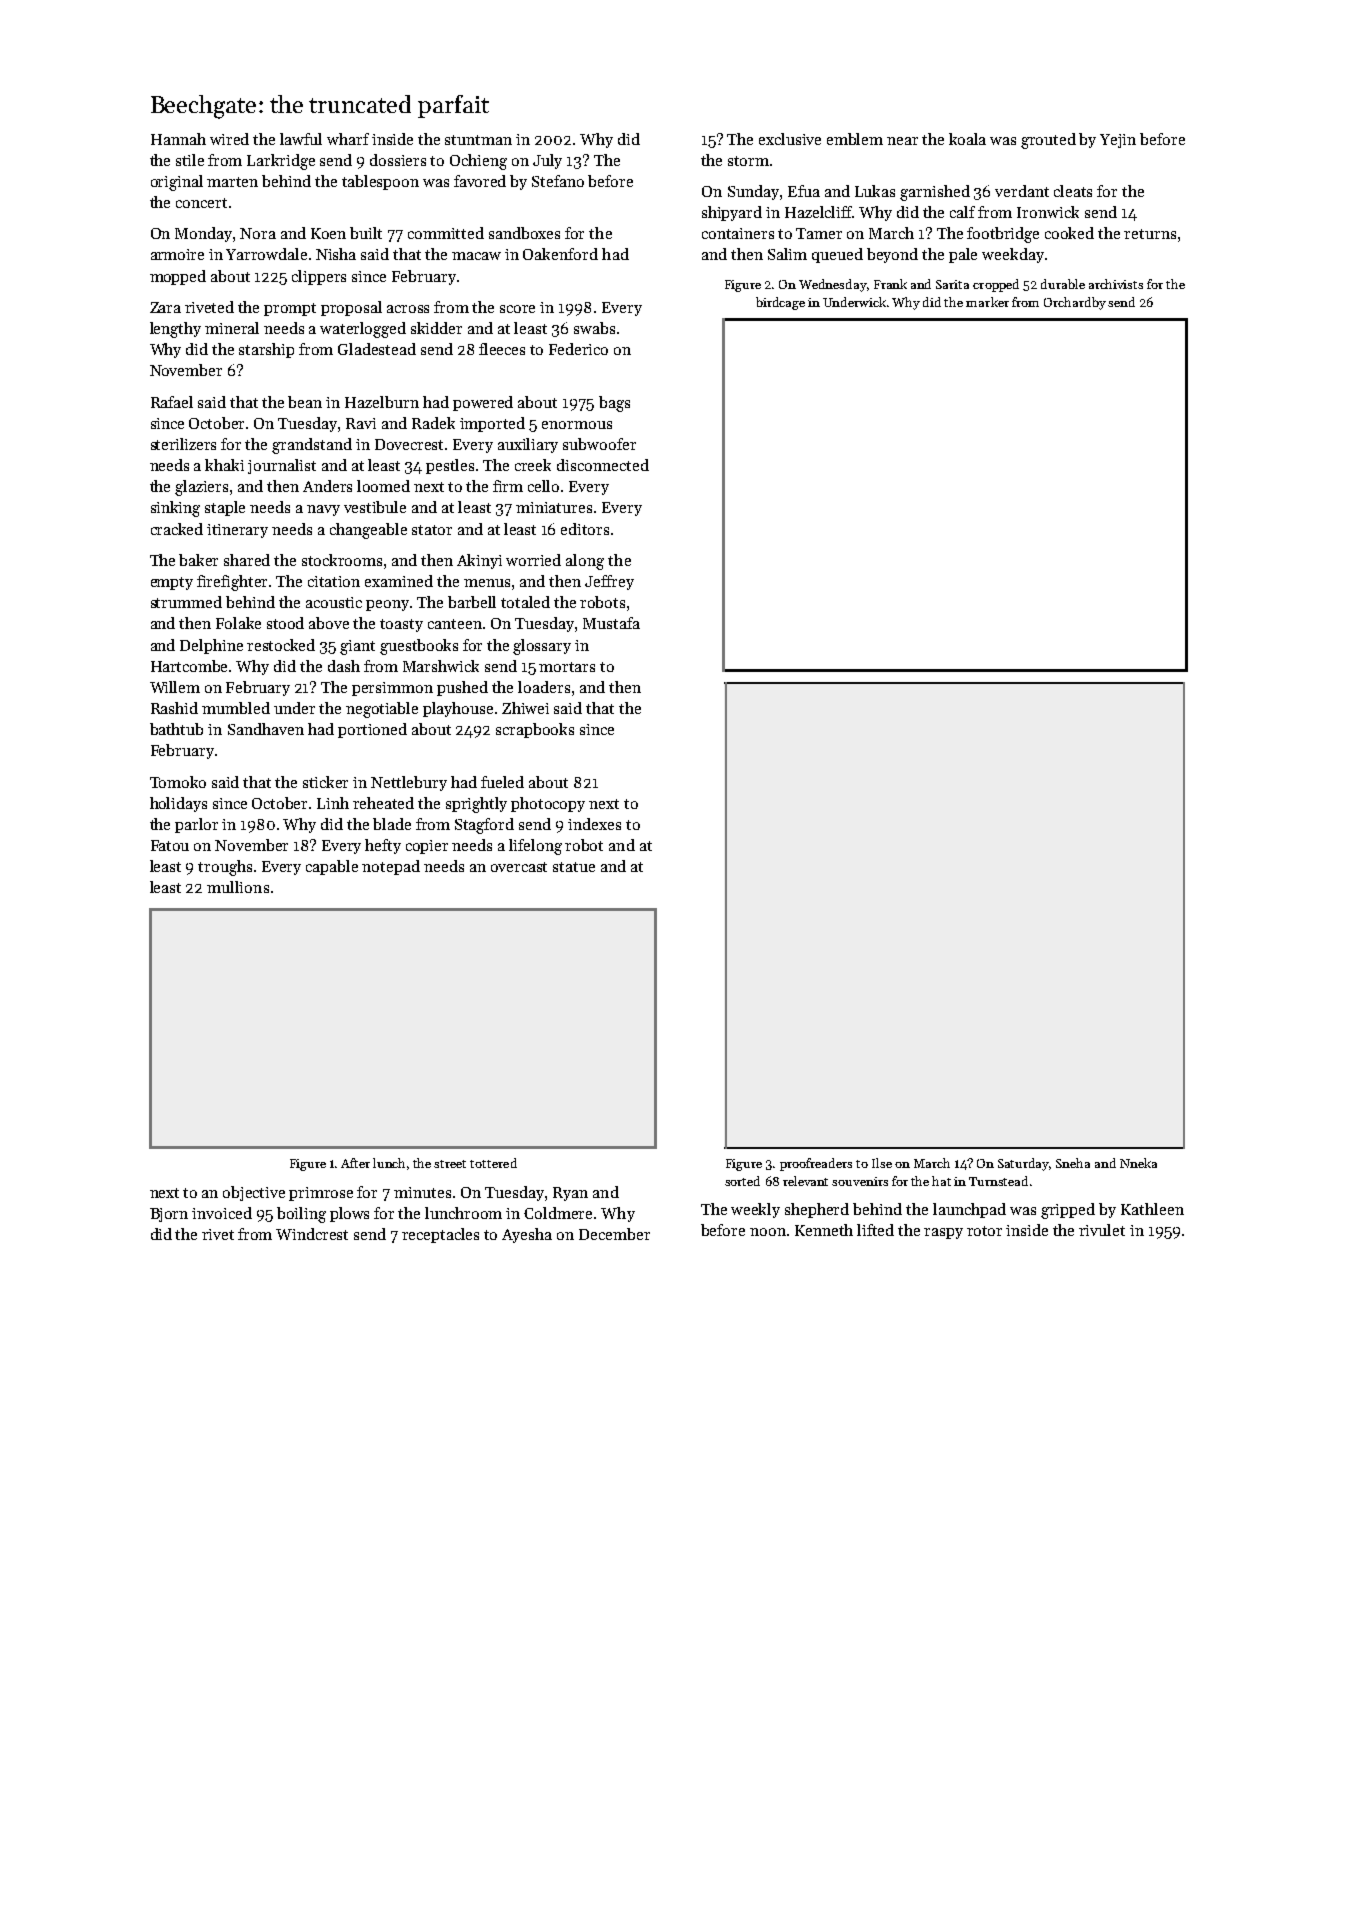  What do you see at coordinates (816, 1164) in the screenshot?
I see `proofreaders` at bounding box center [816, 1164].
